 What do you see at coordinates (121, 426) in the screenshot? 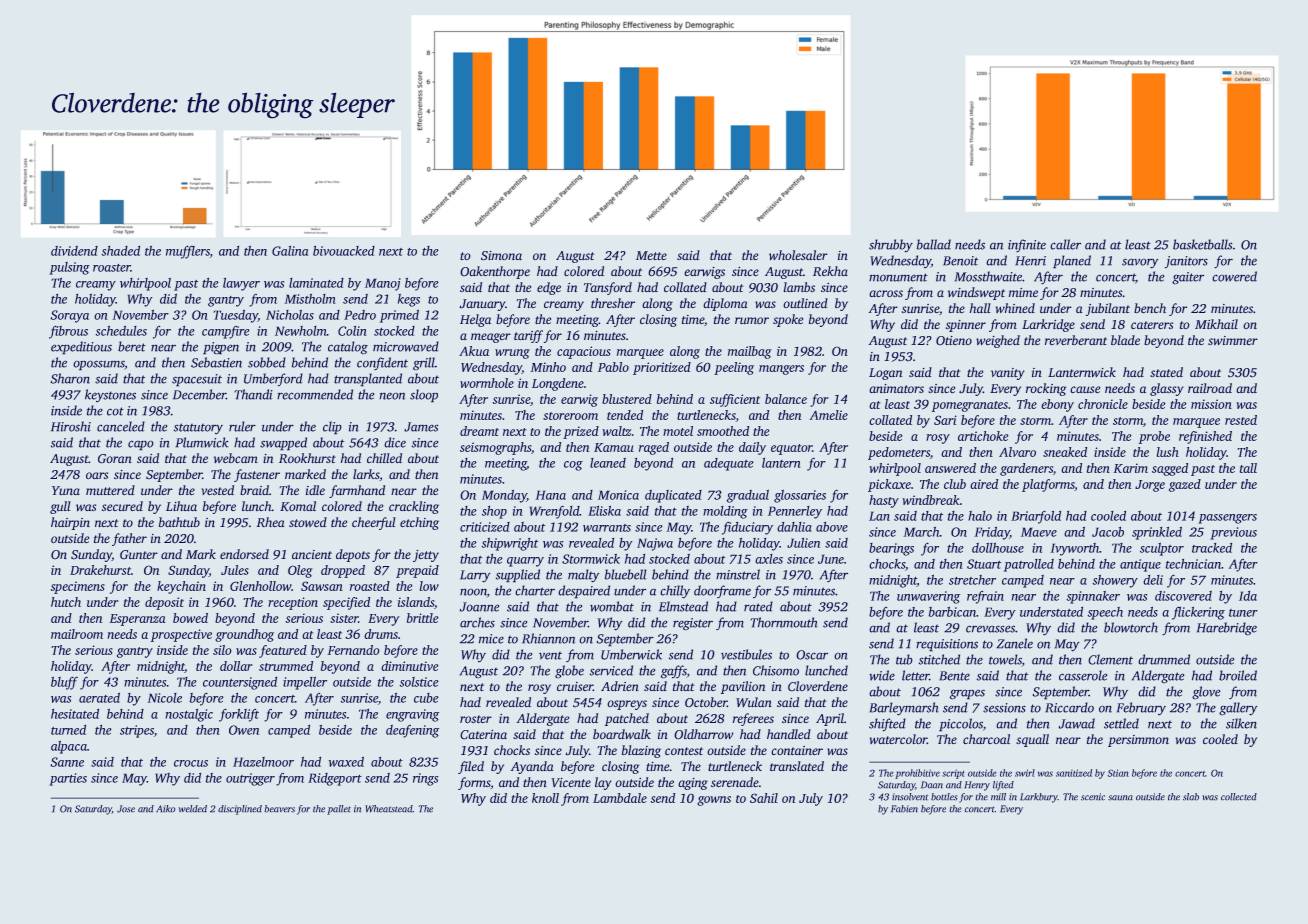
I see `canceled` at bounding box center [121, 426].
